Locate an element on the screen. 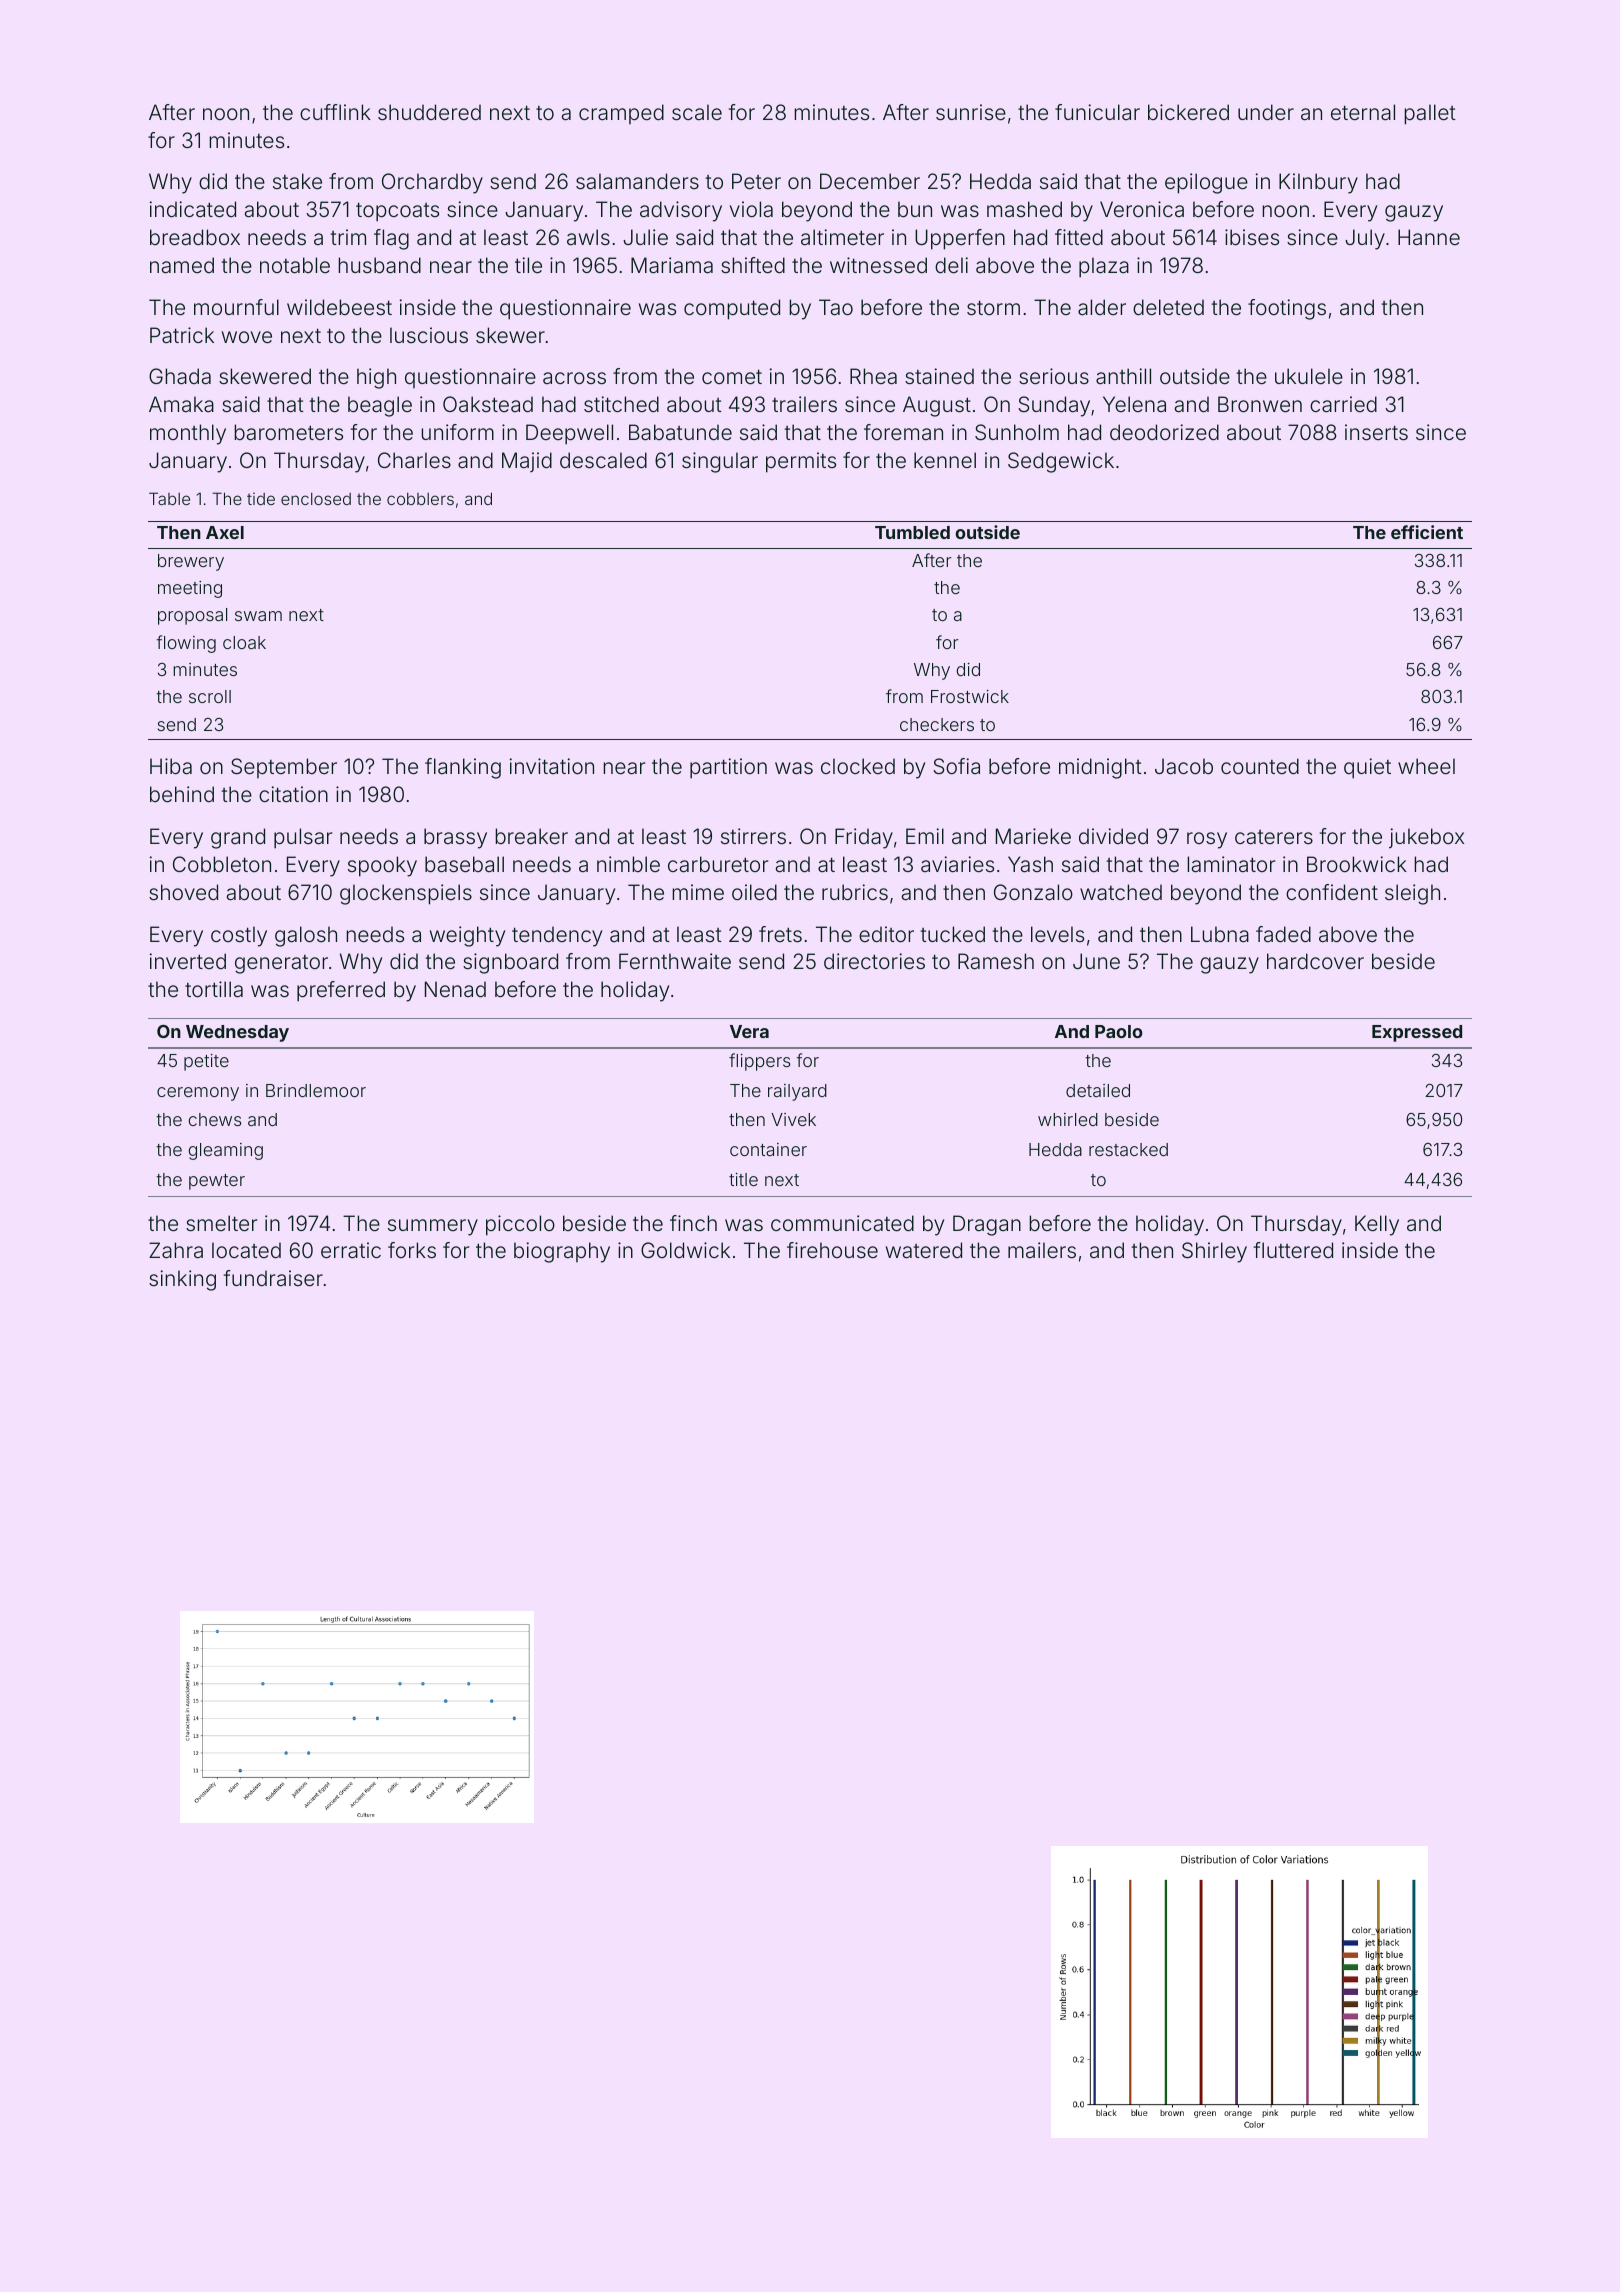 The image size is (1620, 2292). Brindlemoor is located at coordinates (316, 1090).
